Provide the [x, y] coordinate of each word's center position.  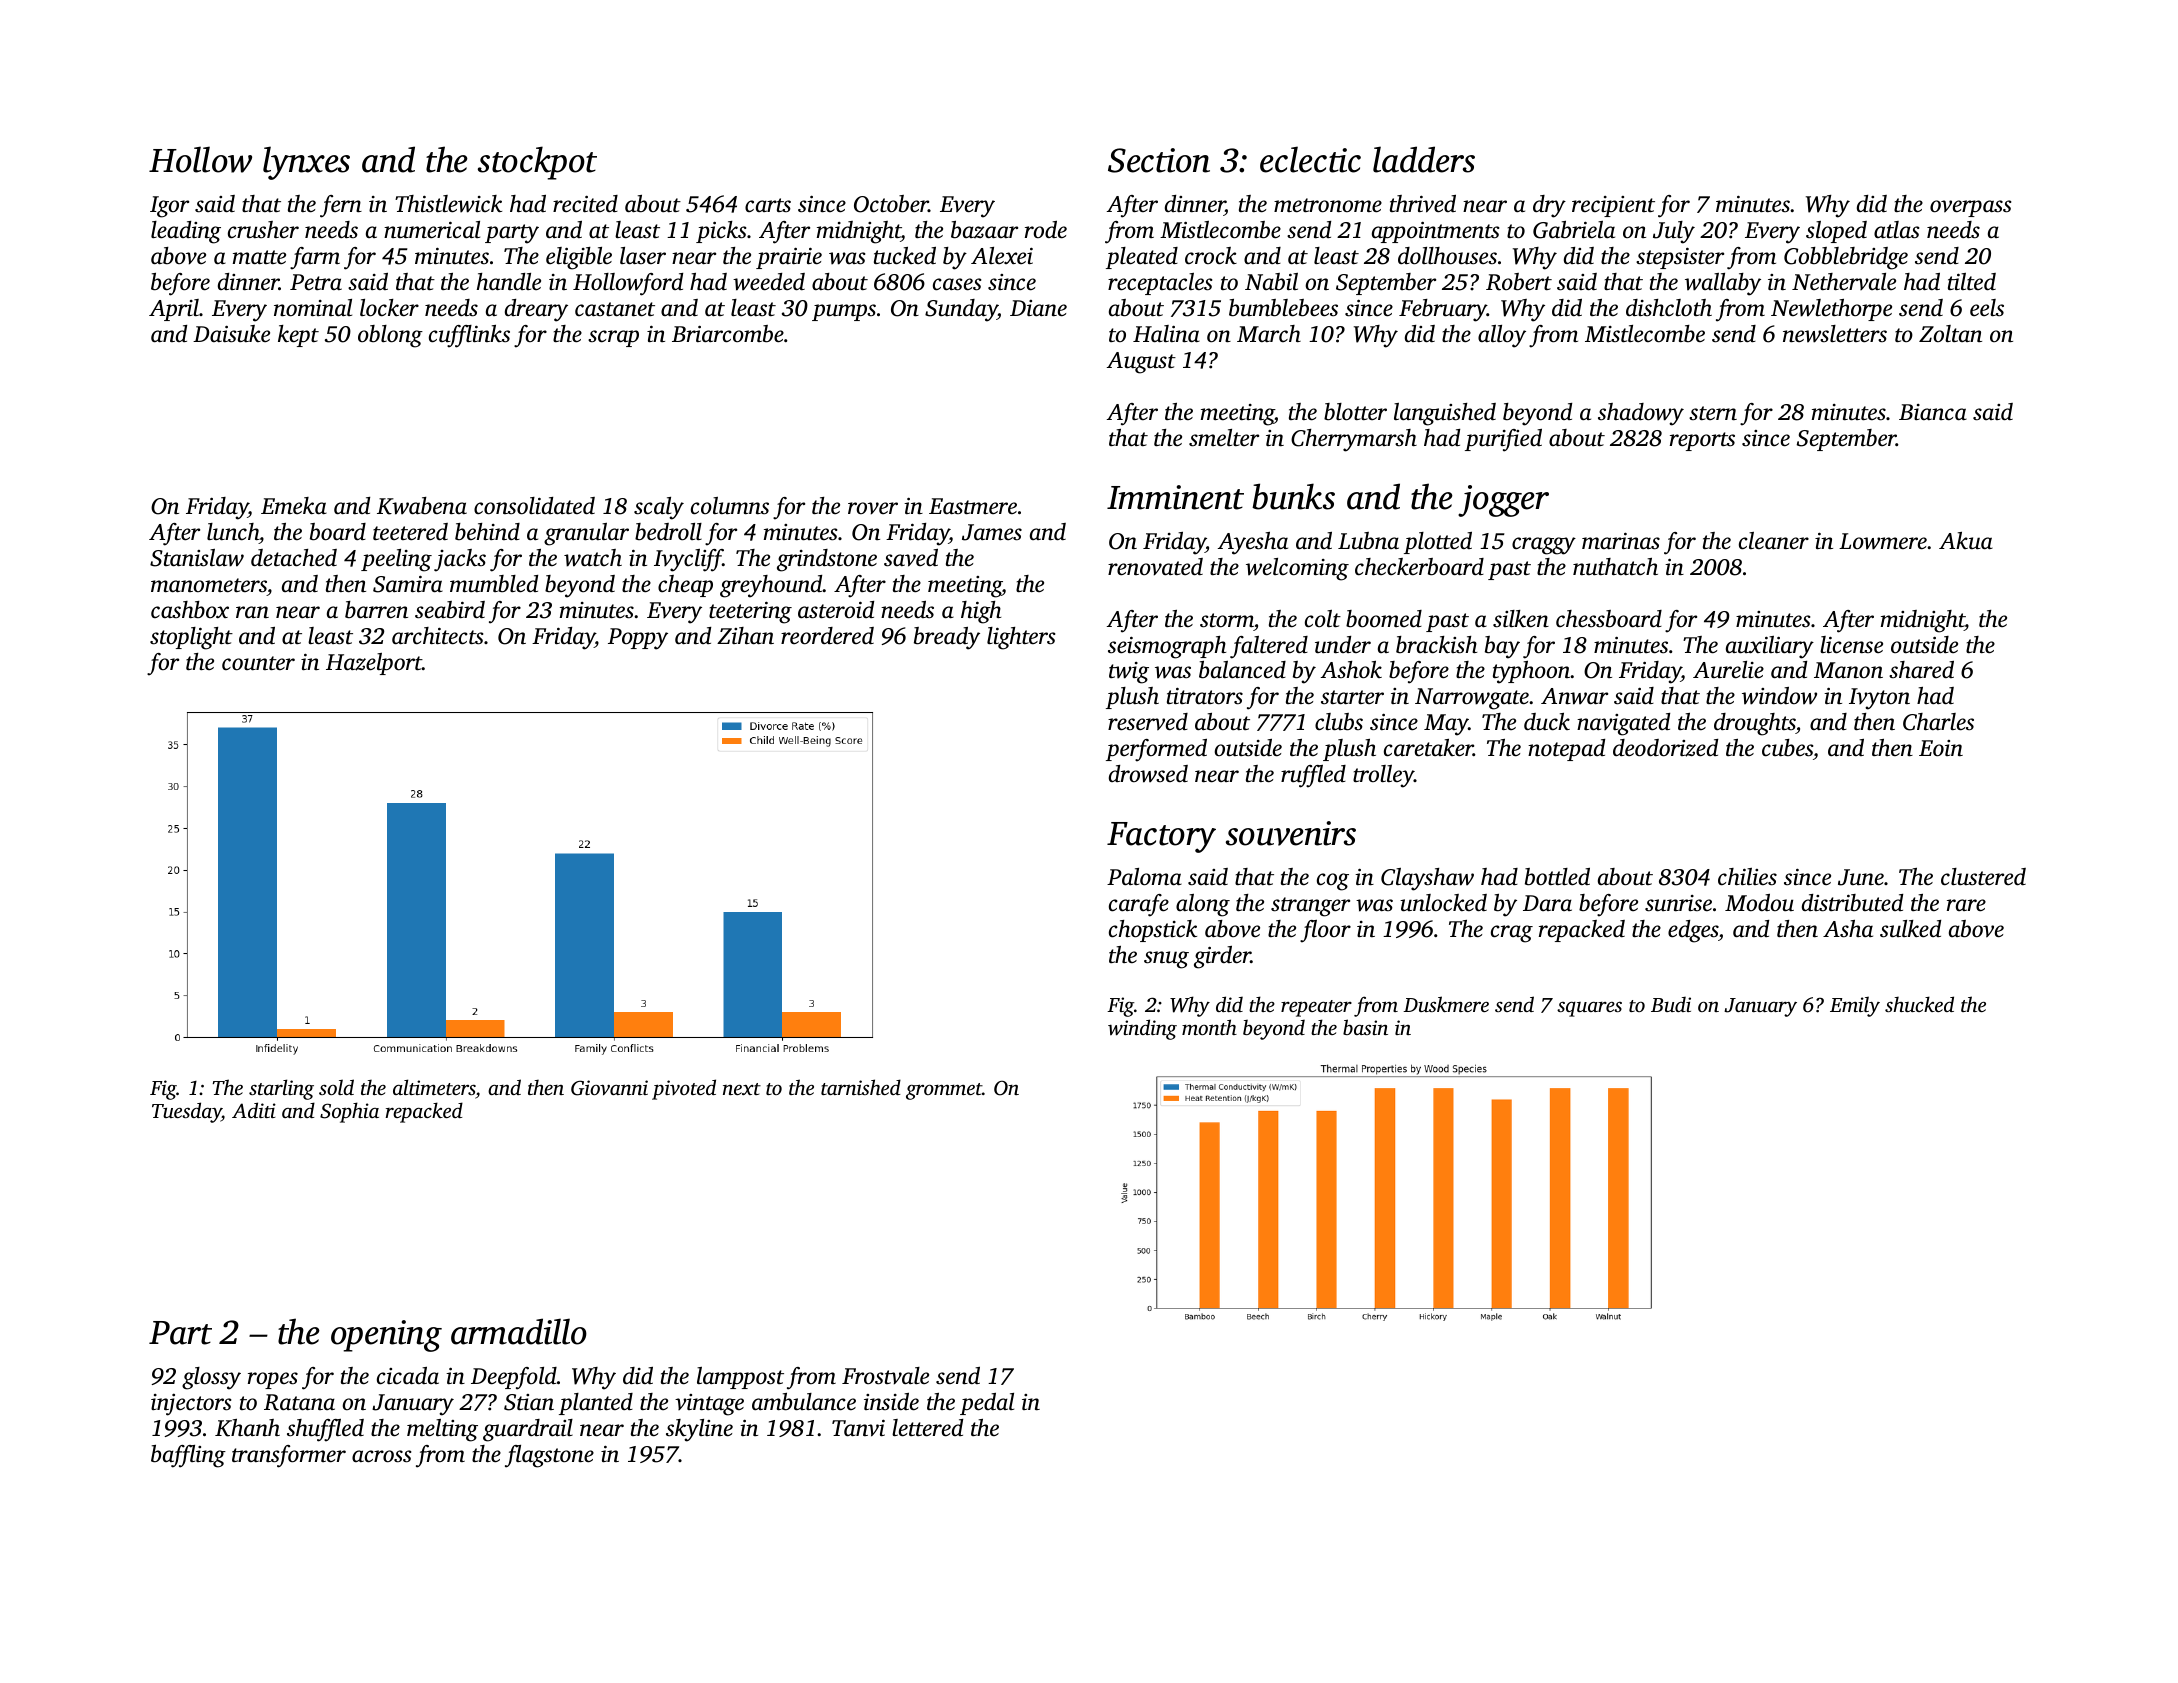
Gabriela [1574, 230]
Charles [1938, 722]
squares [1589, 1009]
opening [386, 1336]
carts [768, 205]
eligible [579, 258]
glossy [211, 1378]
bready [947, 638]
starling [281, 1089]
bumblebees [1283, 308]
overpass [1970, 208]
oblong [390, 336]
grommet [944, 1091]
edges [1693, 931]
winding [1142, 1029]
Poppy [638, 639]
